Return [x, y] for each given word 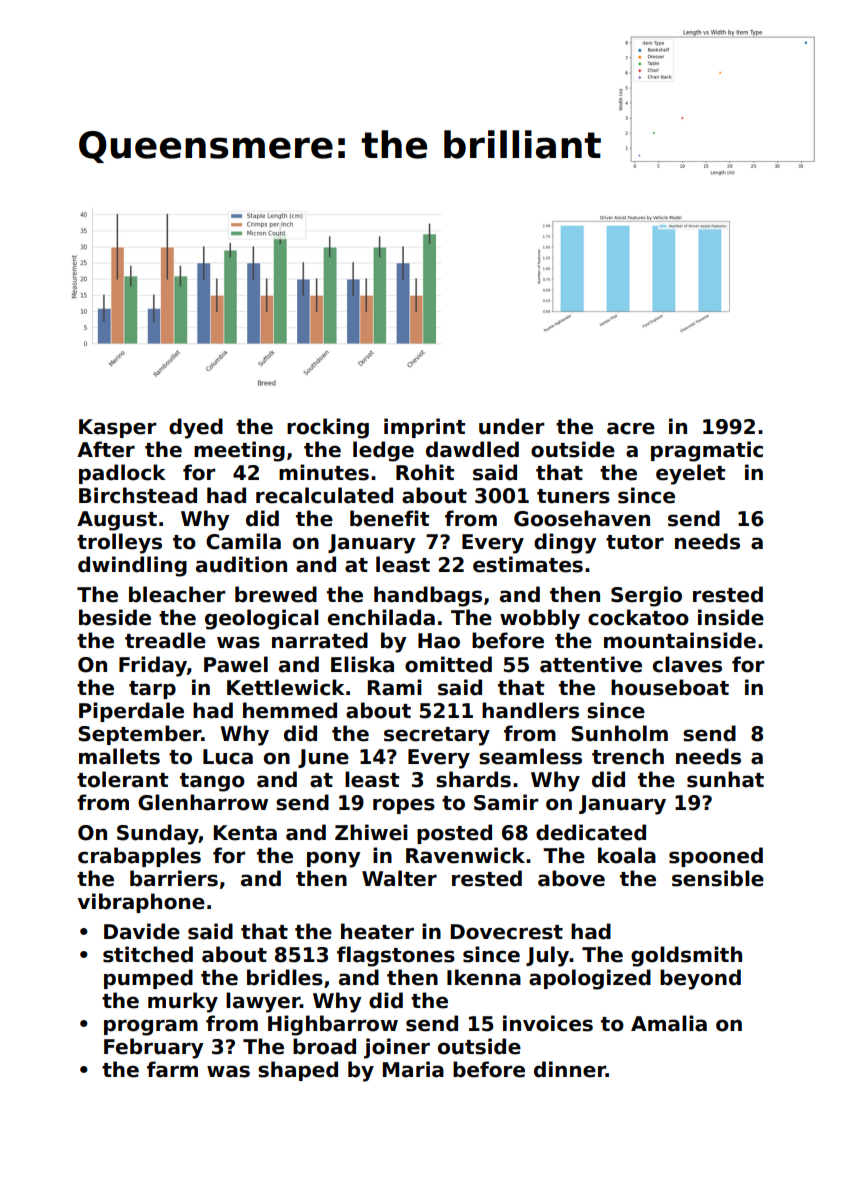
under [512, 426]
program [151, 1027]
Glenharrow [203, 802]
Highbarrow [333, 1025]
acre [631, 428]
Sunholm [619, 733]
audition [241, 564]
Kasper [118, 428]
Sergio [646, 596]
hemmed [290, 710]
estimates [528, 564]
